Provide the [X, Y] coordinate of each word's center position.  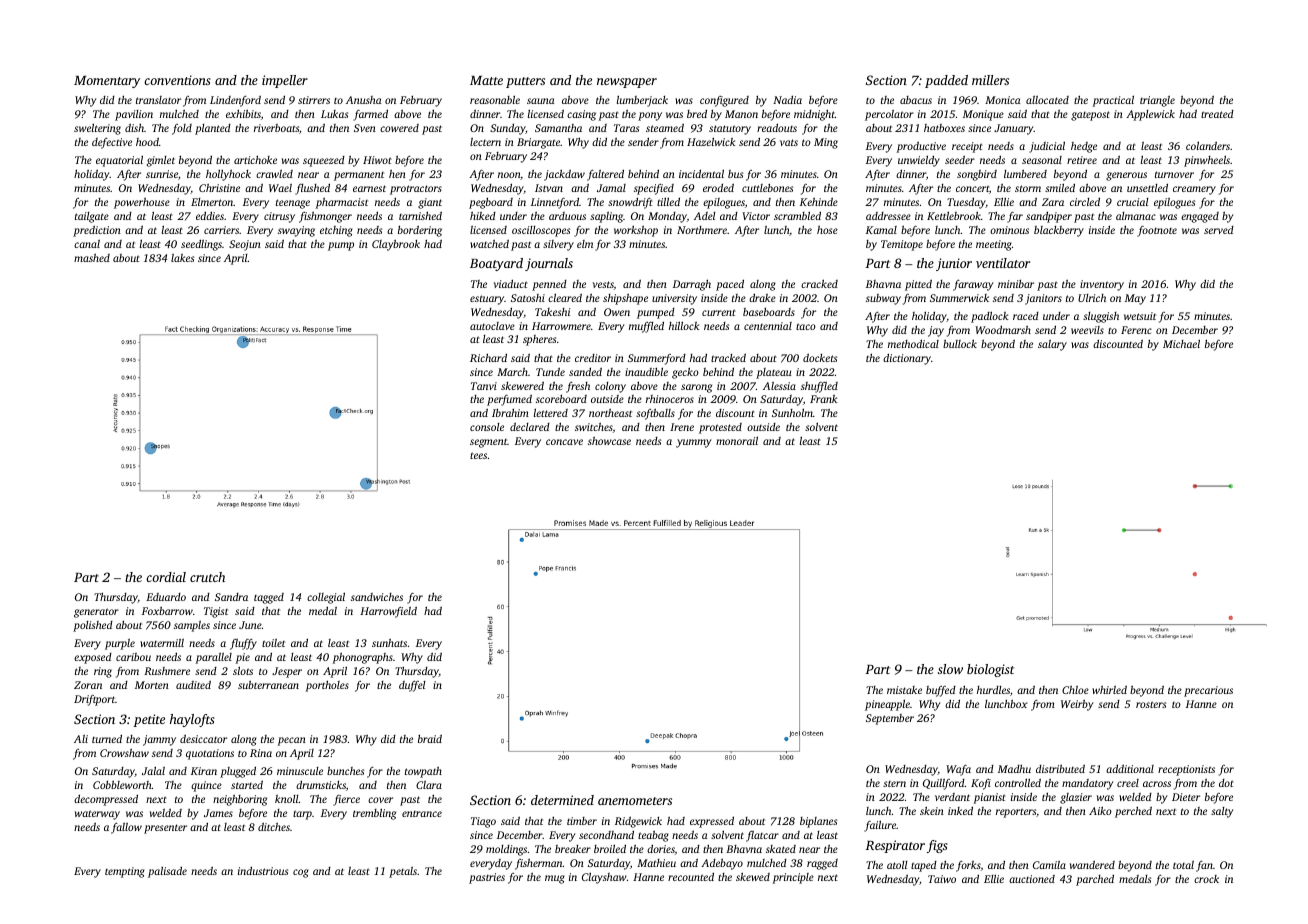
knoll [287, 799]
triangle [1157, 101]
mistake [904, 690]
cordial [166, 577]
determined [562, 800]
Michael [1181, 344]
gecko [685, 373]
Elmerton [212, 202]
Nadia [787, 100]
